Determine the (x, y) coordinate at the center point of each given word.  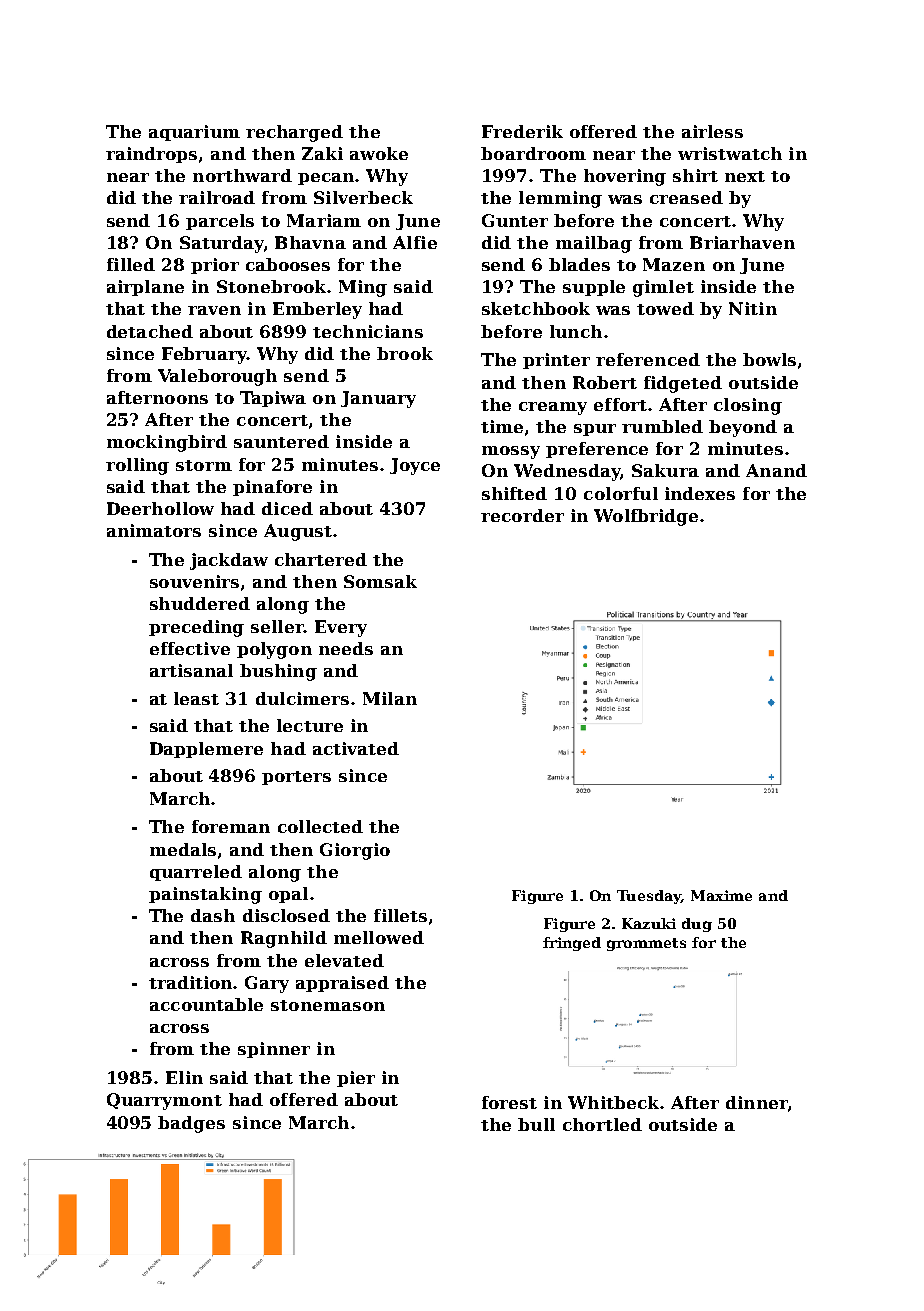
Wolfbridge (646, 517)
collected (320, 826)
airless (712, 131)
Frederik (522, 131)
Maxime (721, 895)
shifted (514, 493)
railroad (217, 197)
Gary (267, 984)
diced (287, 508)
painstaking (205, 895)
